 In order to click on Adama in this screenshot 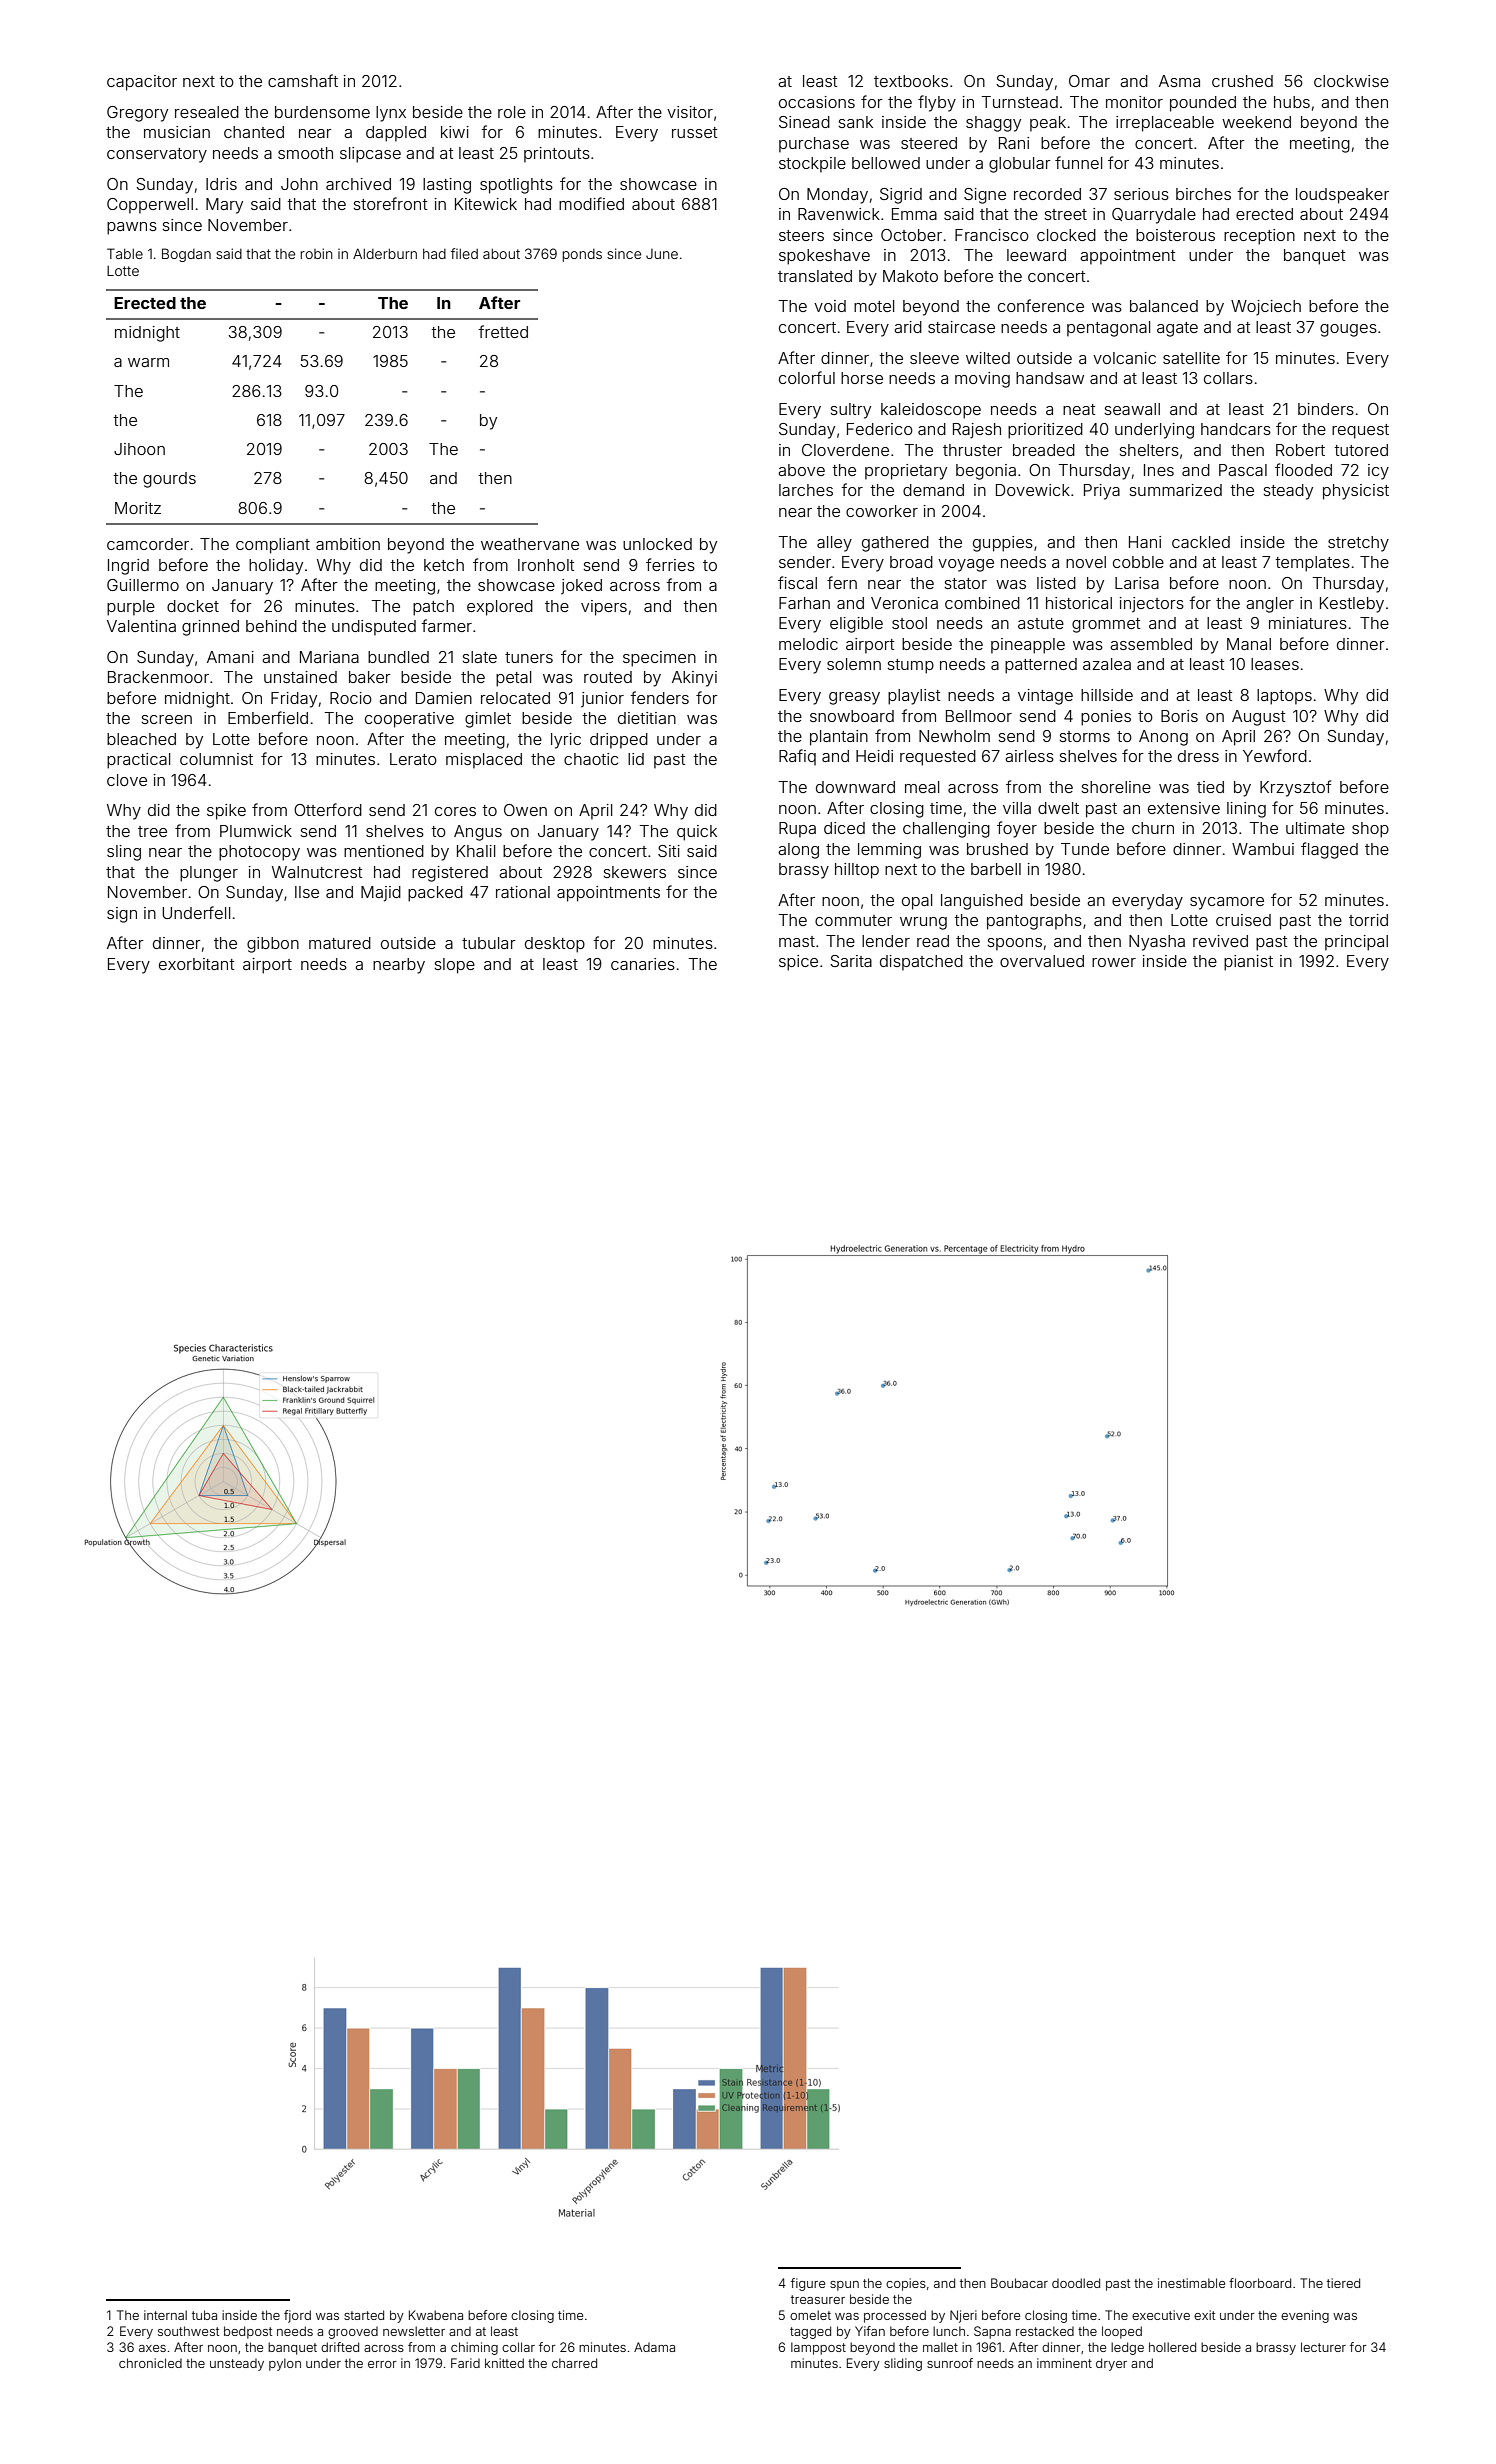, I will do `click(654, 2347)`.
